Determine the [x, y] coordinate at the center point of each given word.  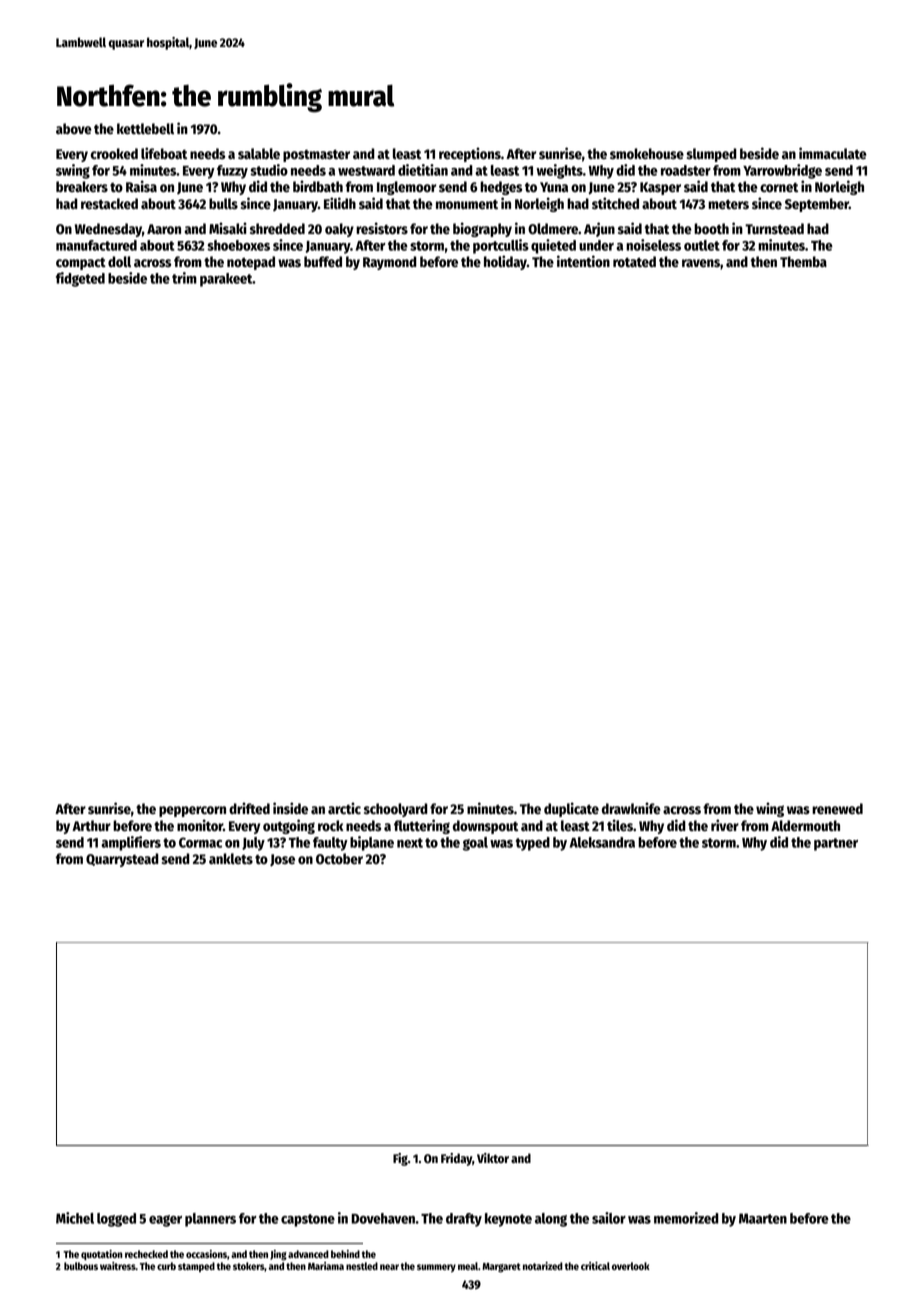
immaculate [833, 153]
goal [475, 844]
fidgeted [80, 279]
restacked [109, 203]
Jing [278, 1255]
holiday [505, 262]
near [389, 1267]
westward [366, 170]
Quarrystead [122, 860]
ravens [701, 263]
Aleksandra [602, 842]
